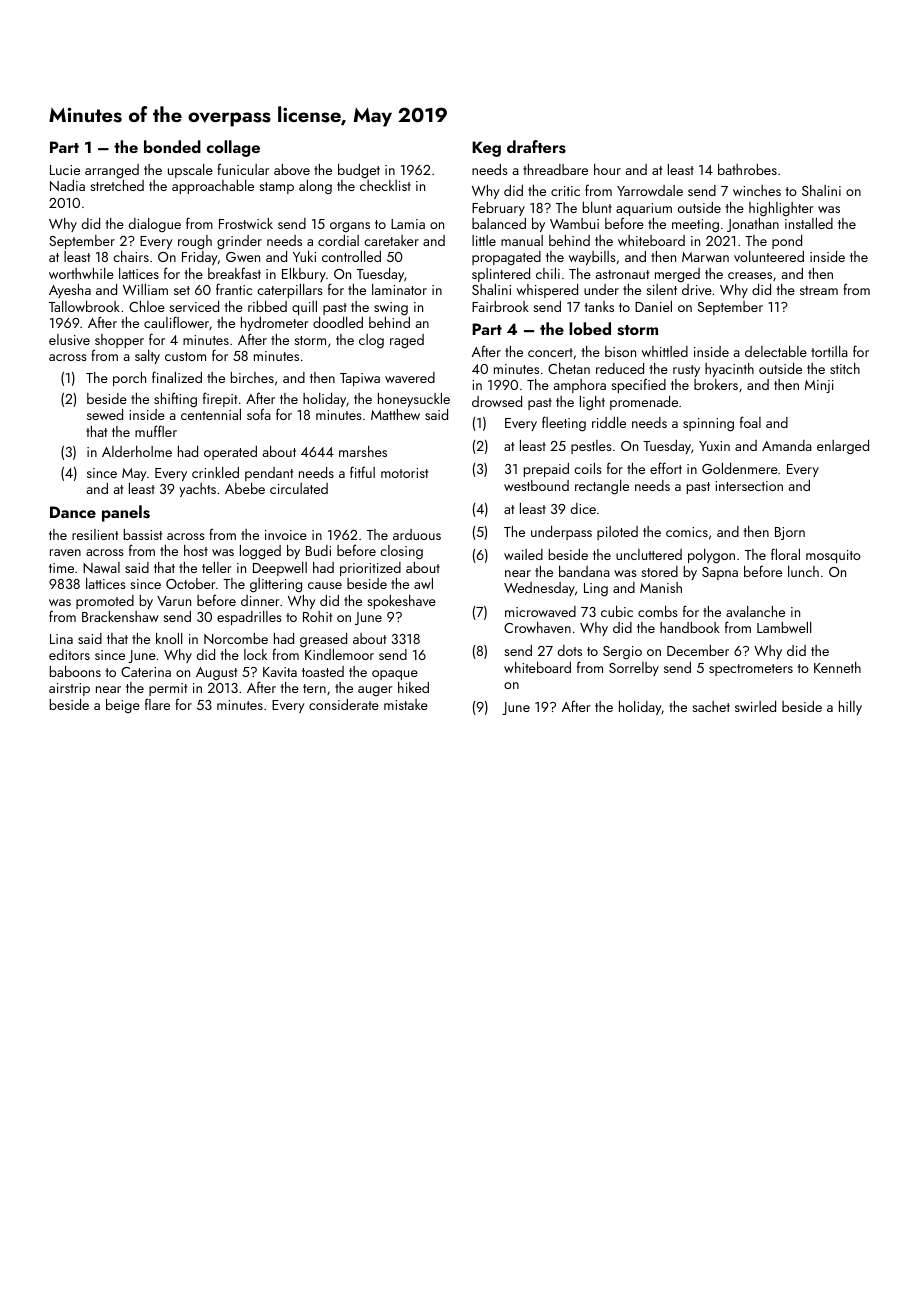 This page has height=1308, width=924. Describe the element at coordinates (233, 148) in the page. I see `collage` at that location.
